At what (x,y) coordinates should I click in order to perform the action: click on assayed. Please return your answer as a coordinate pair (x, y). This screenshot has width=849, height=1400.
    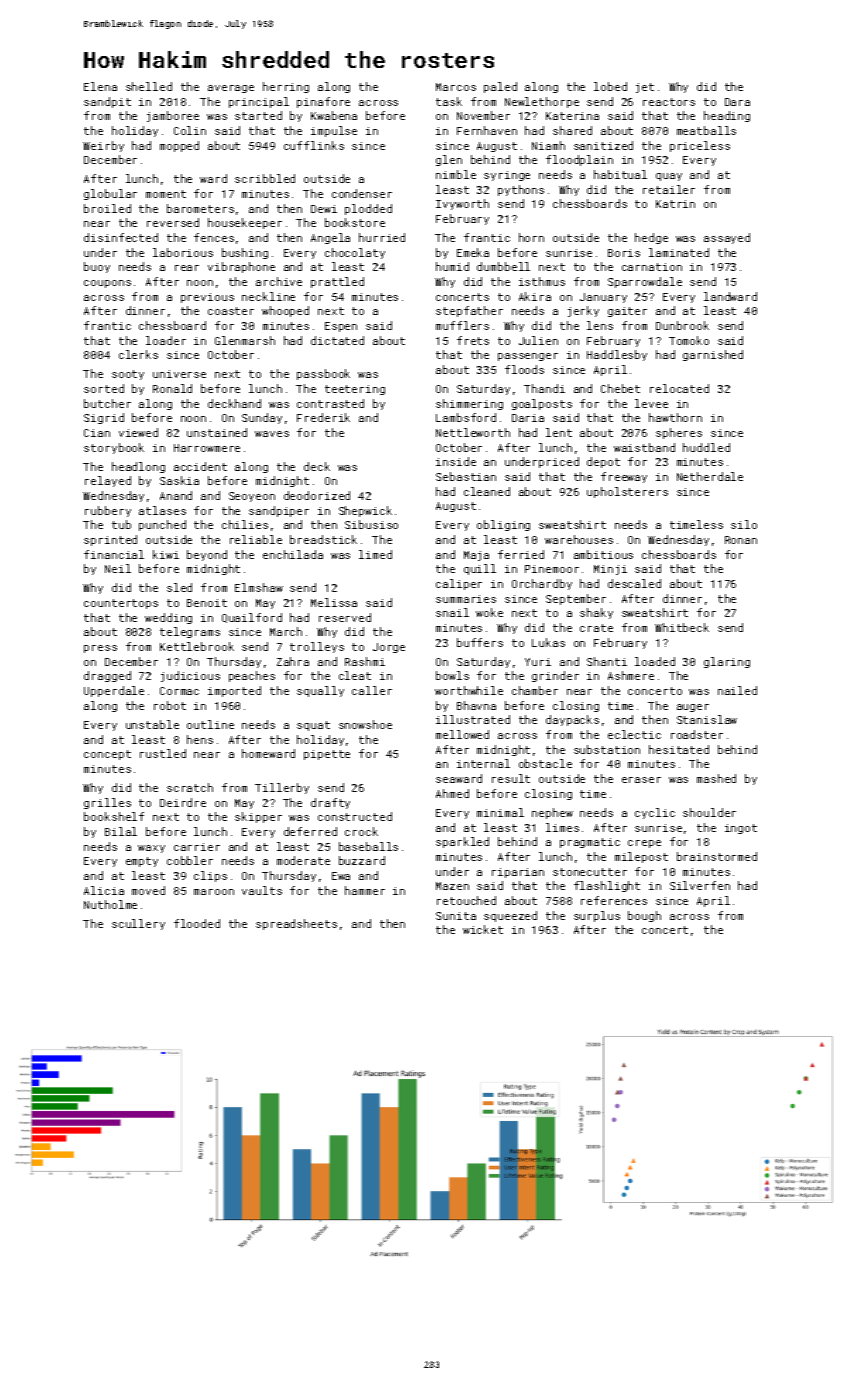
    Looking at the image, I should click on (727, 238).
